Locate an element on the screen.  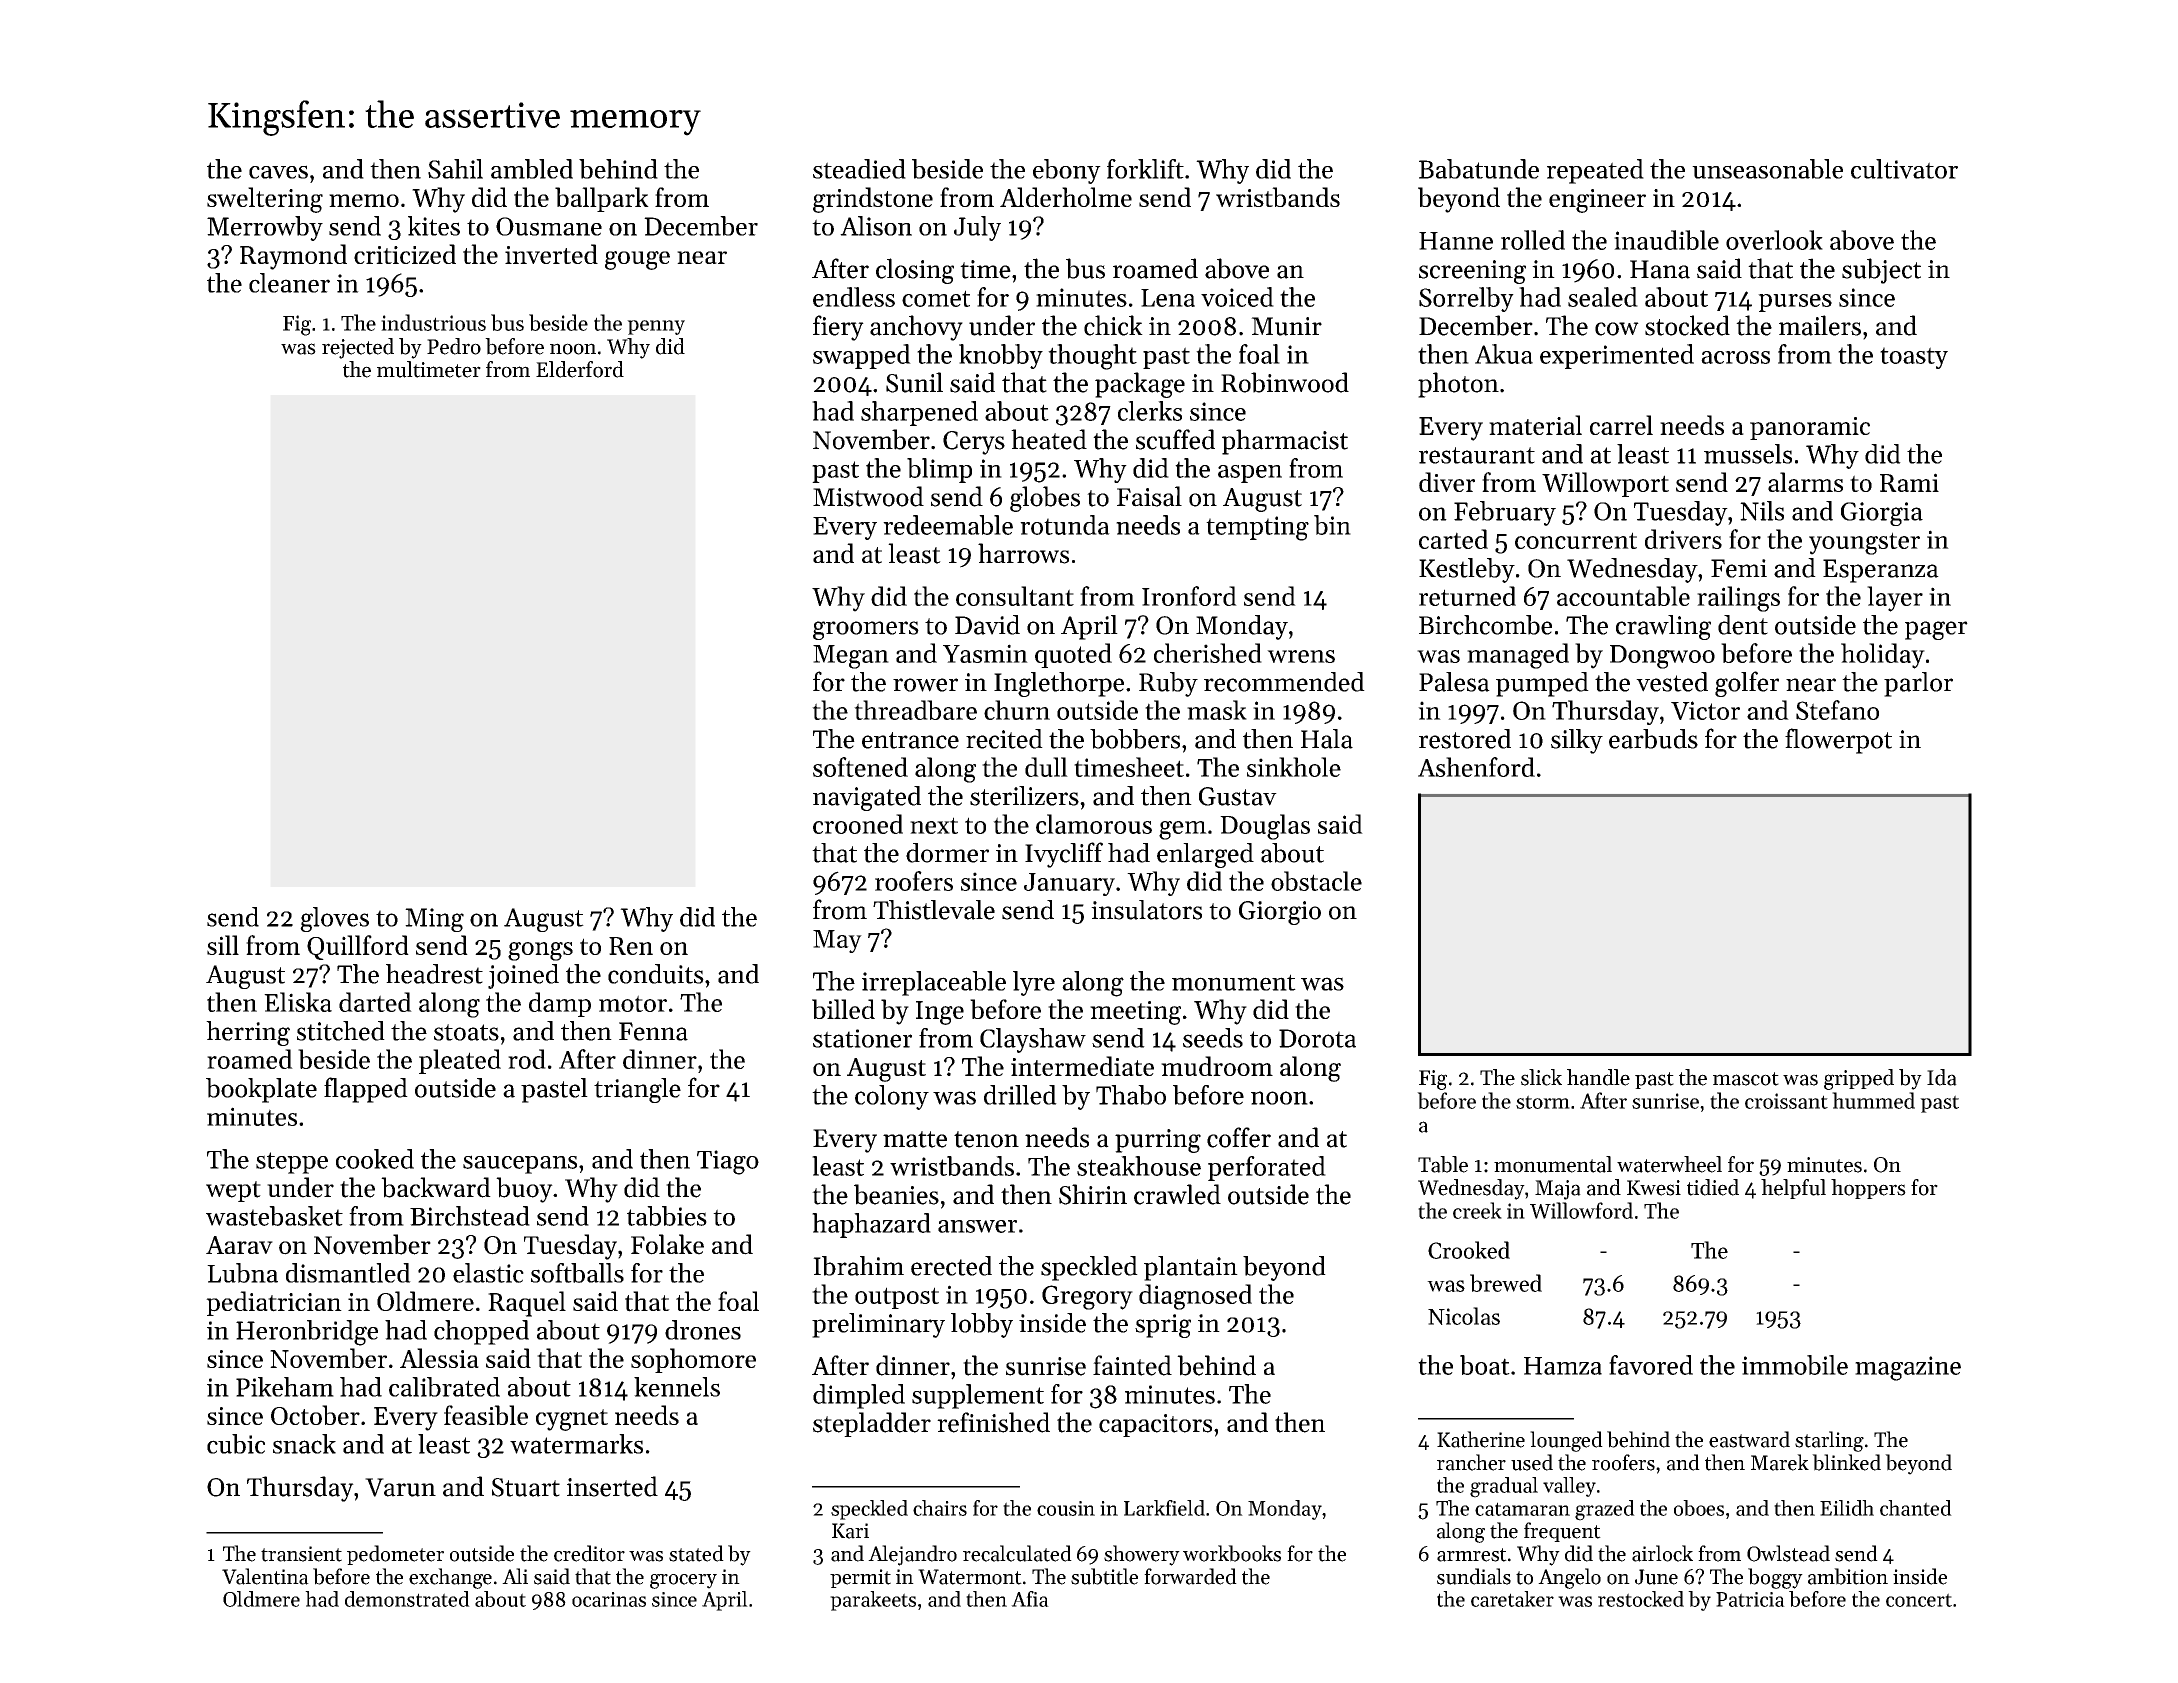
erected is located at coordinates (951, 1266).
